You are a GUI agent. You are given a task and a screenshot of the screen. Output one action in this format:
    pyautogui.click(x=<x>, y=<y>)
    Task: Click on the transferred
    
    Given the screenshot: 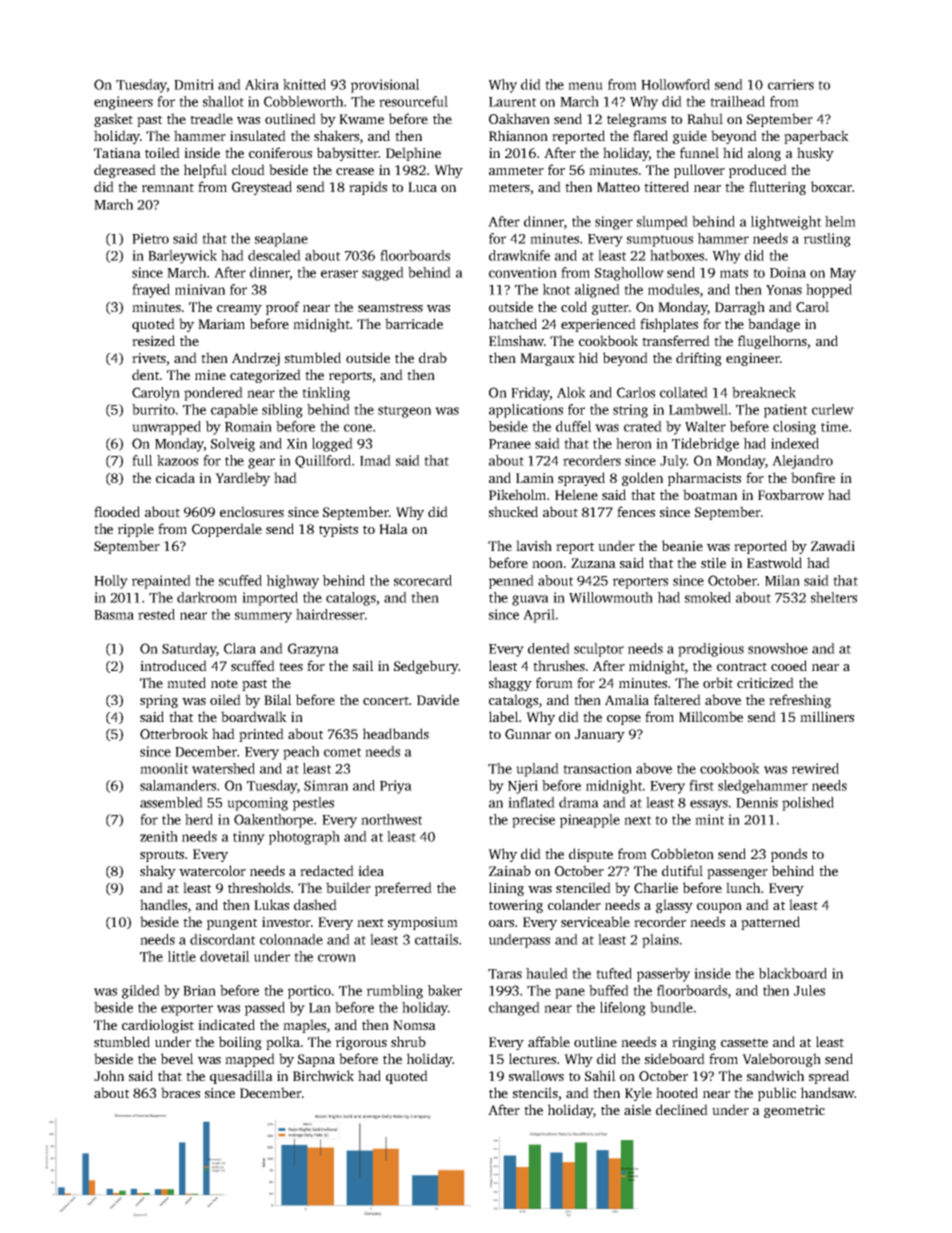 What is the action you would take?
    pyautogui.click(x=676, y=340)
